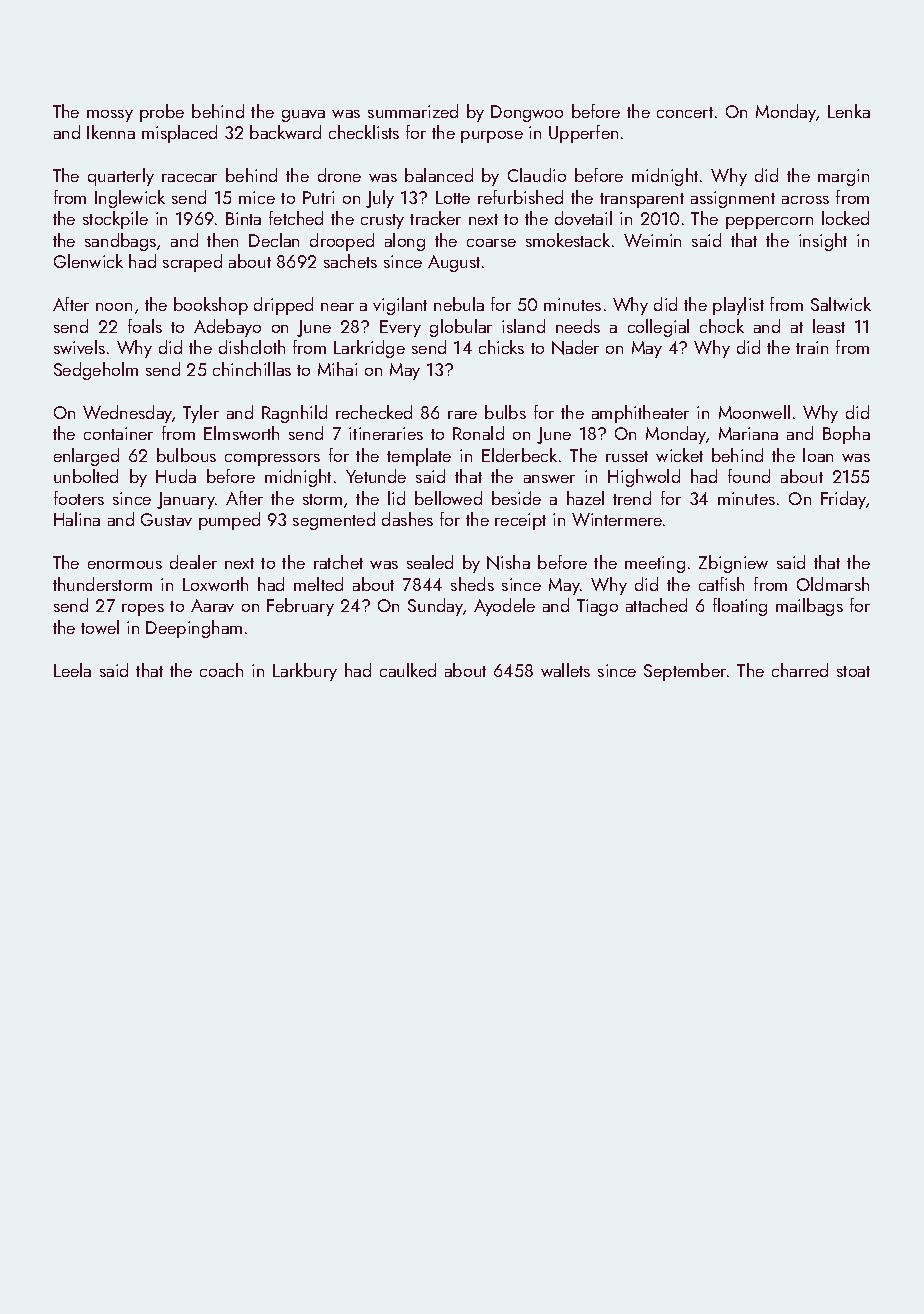 Image resolution: width=924 pixels, height=1314 pixels. I want to click on Loxworth, so click(215, 584).
